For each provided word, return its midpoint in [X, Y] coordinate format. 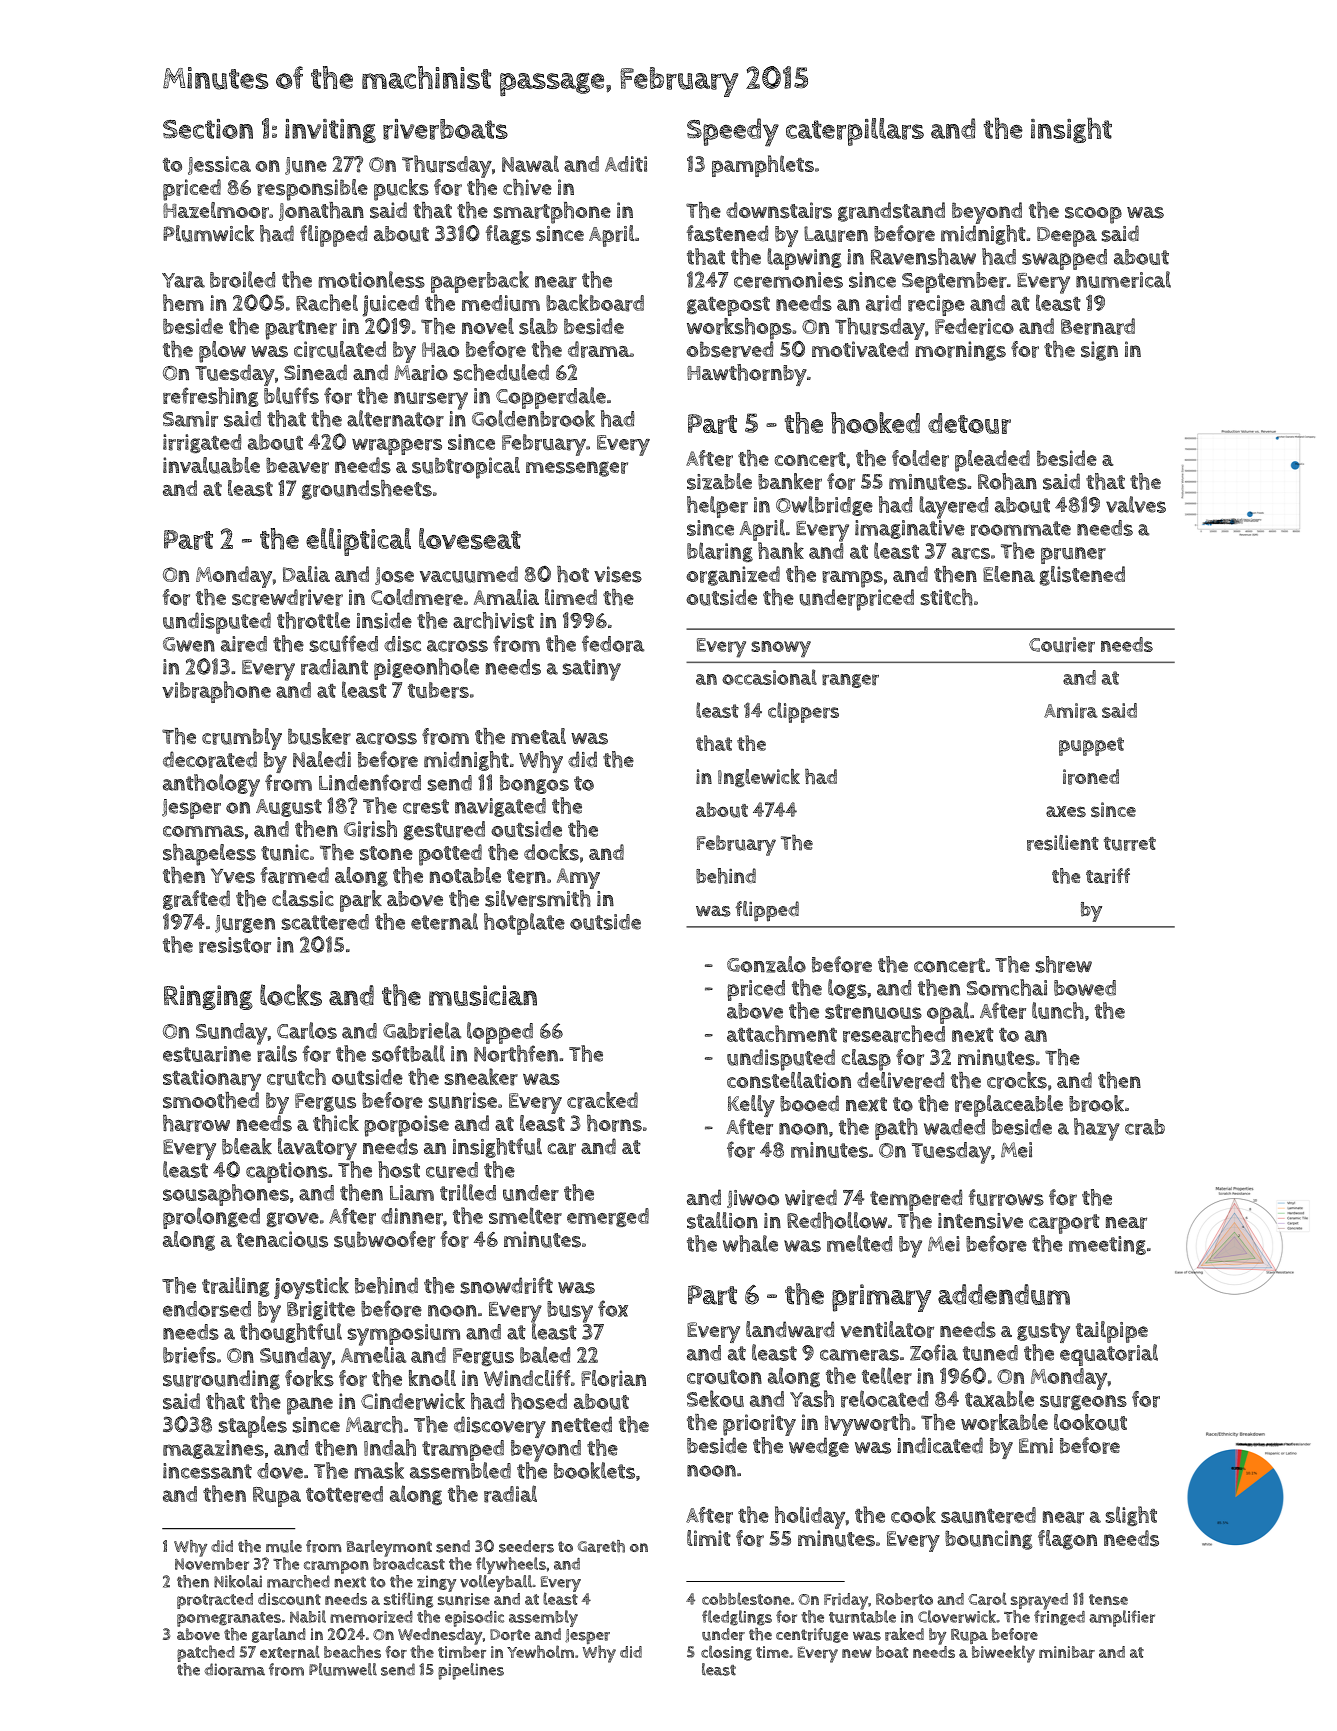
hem [183, 302]
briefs [189, 1355]
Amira [1071, 711]
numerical [1123, 279]
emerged [608, 1217]
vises [618, 574]
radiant [334, 667]
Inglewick [759, 778]
